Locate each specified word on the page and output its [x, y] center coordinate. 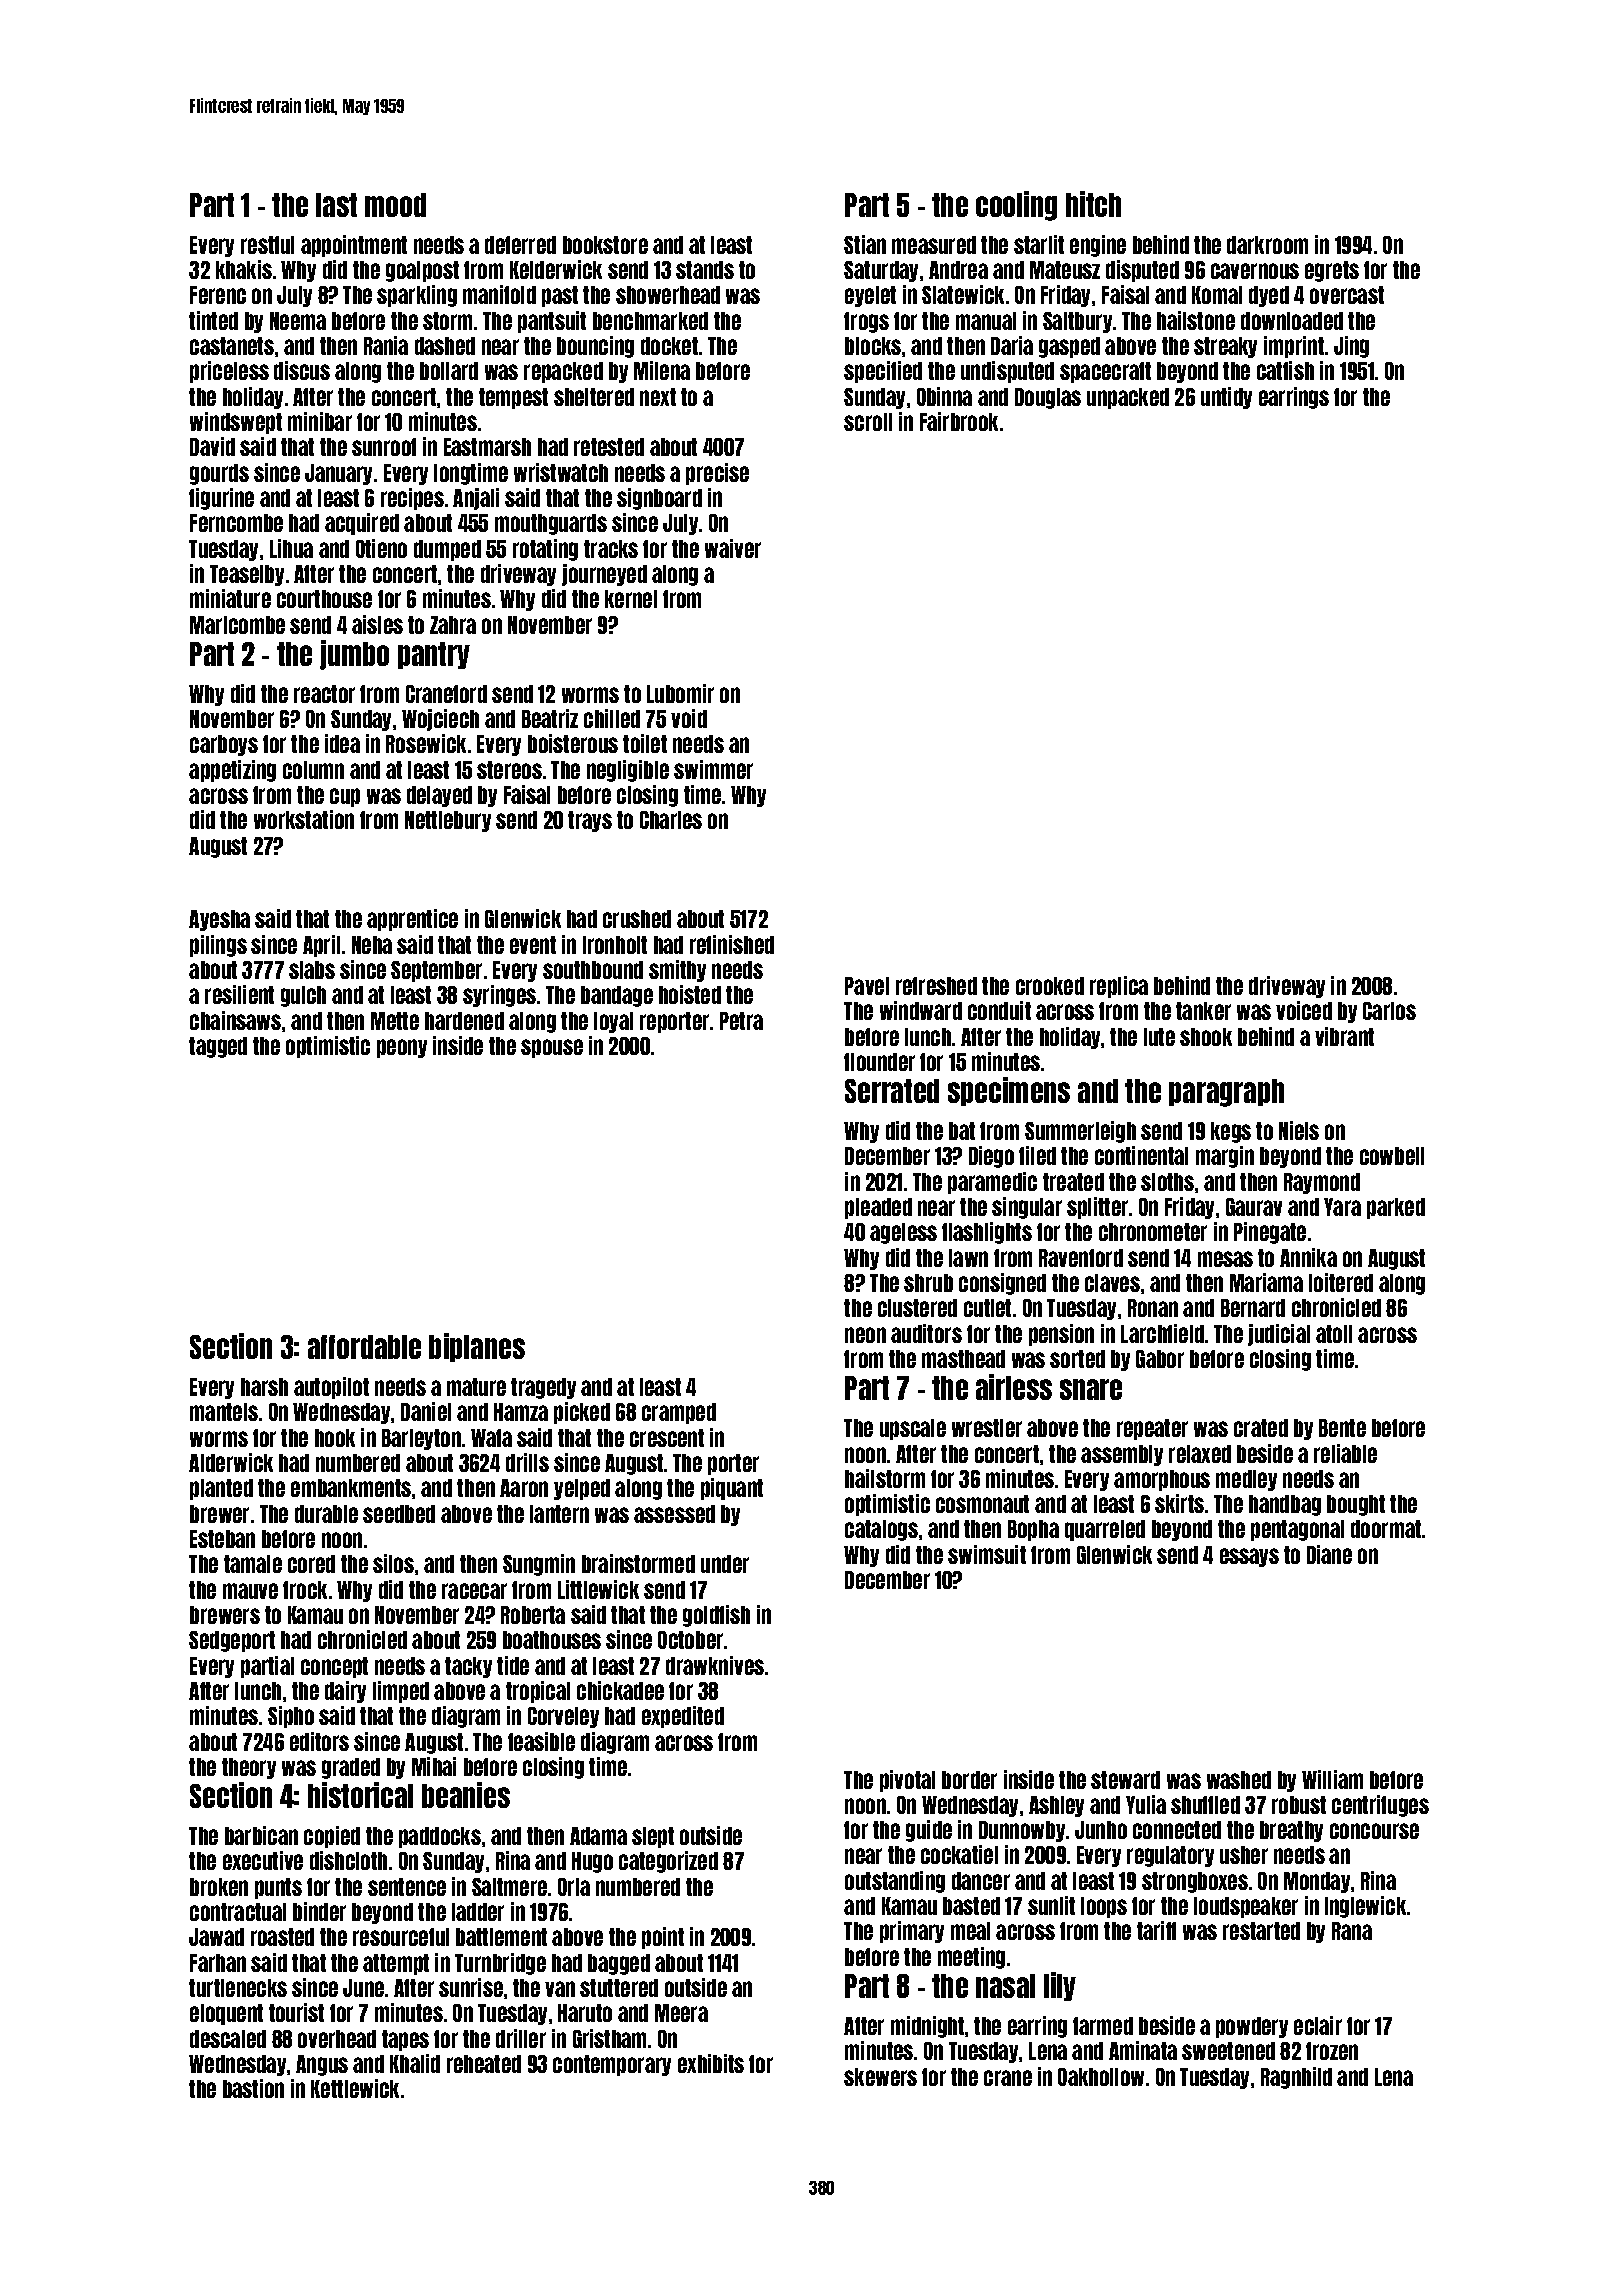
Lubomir [680, 693]
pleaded [878, 1208]
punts [278, 1888]
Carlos [1389, 1011]
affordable [364, 1347]
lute [1159, 1037]
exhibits [711, 2063]
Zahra [453, 625]
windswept [236, 423]
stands [705, 270]
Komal [1217, 295]
